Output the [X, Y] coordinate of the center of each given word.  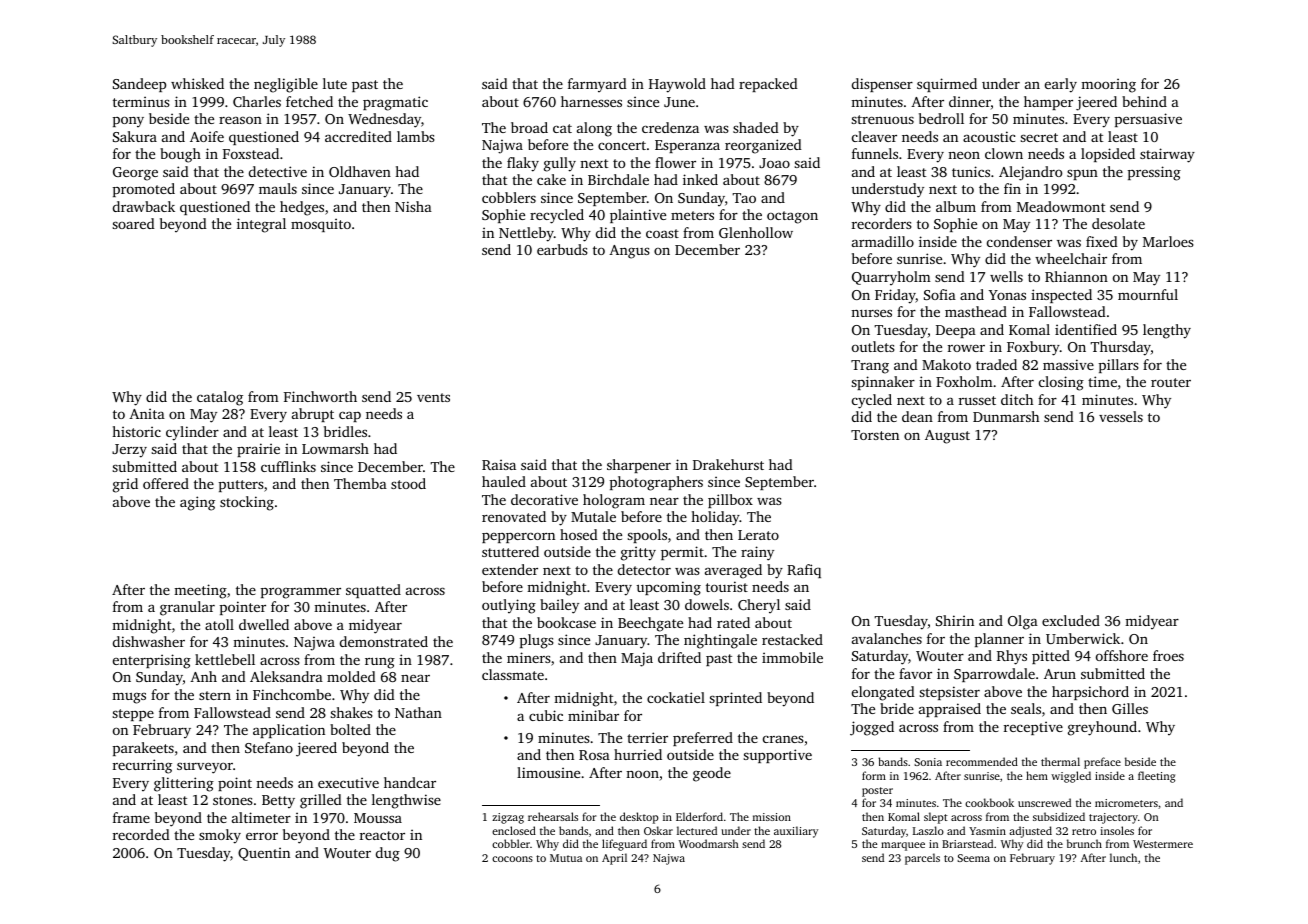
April [614, 859]
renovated [514, 516]
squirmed [947, 85]
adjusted [1030, 832]
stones [233, 800]
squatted [373, 591]
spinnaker [883, 383]
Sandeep [139, 85]
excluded [1071, 620]
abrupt [313, 415]
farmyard [597, 85]
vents [433, 397]
